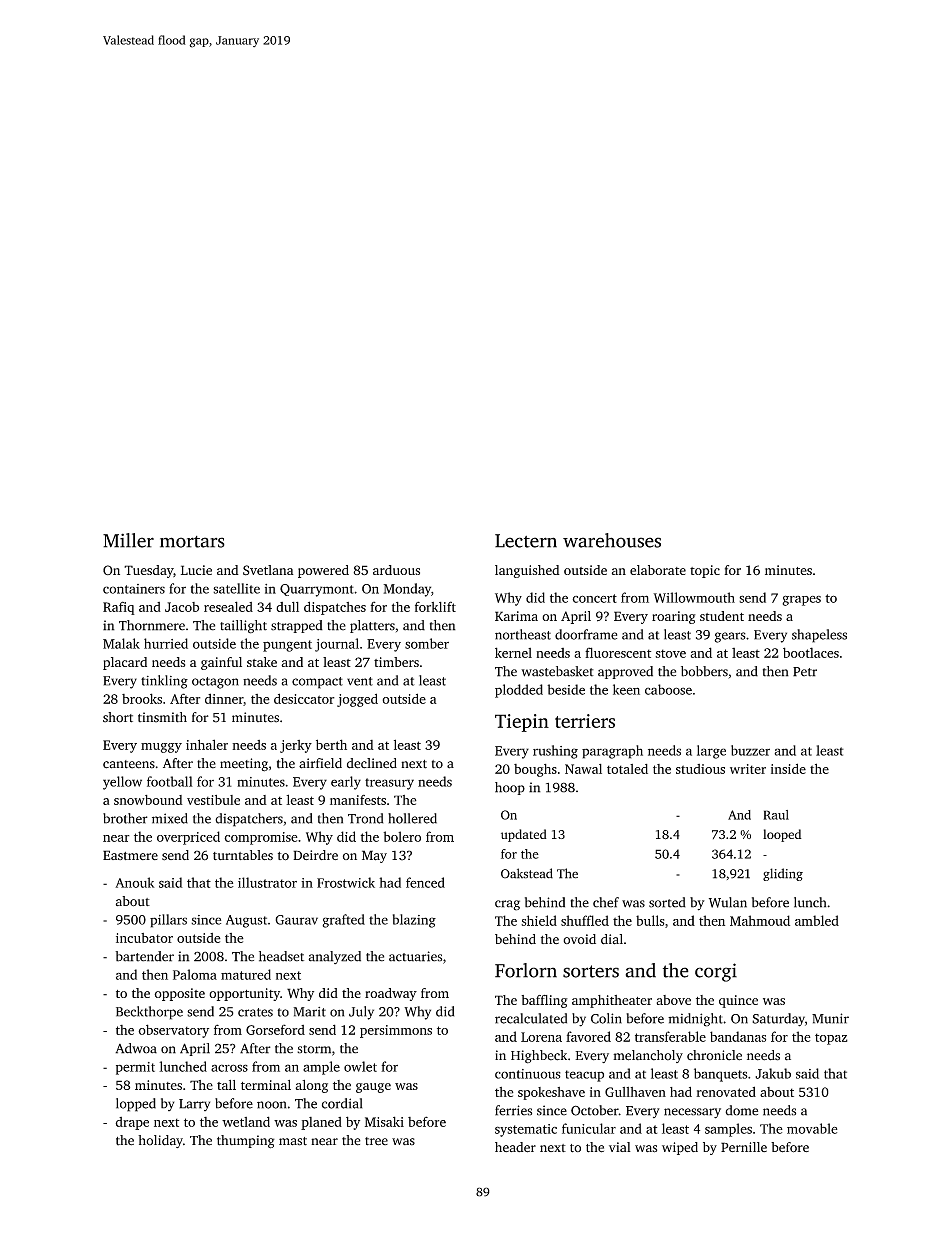 This image has height=1233, width=952. Describe the element at coordinates (249, 820) in the image. I see `dispatchers` at that location.
